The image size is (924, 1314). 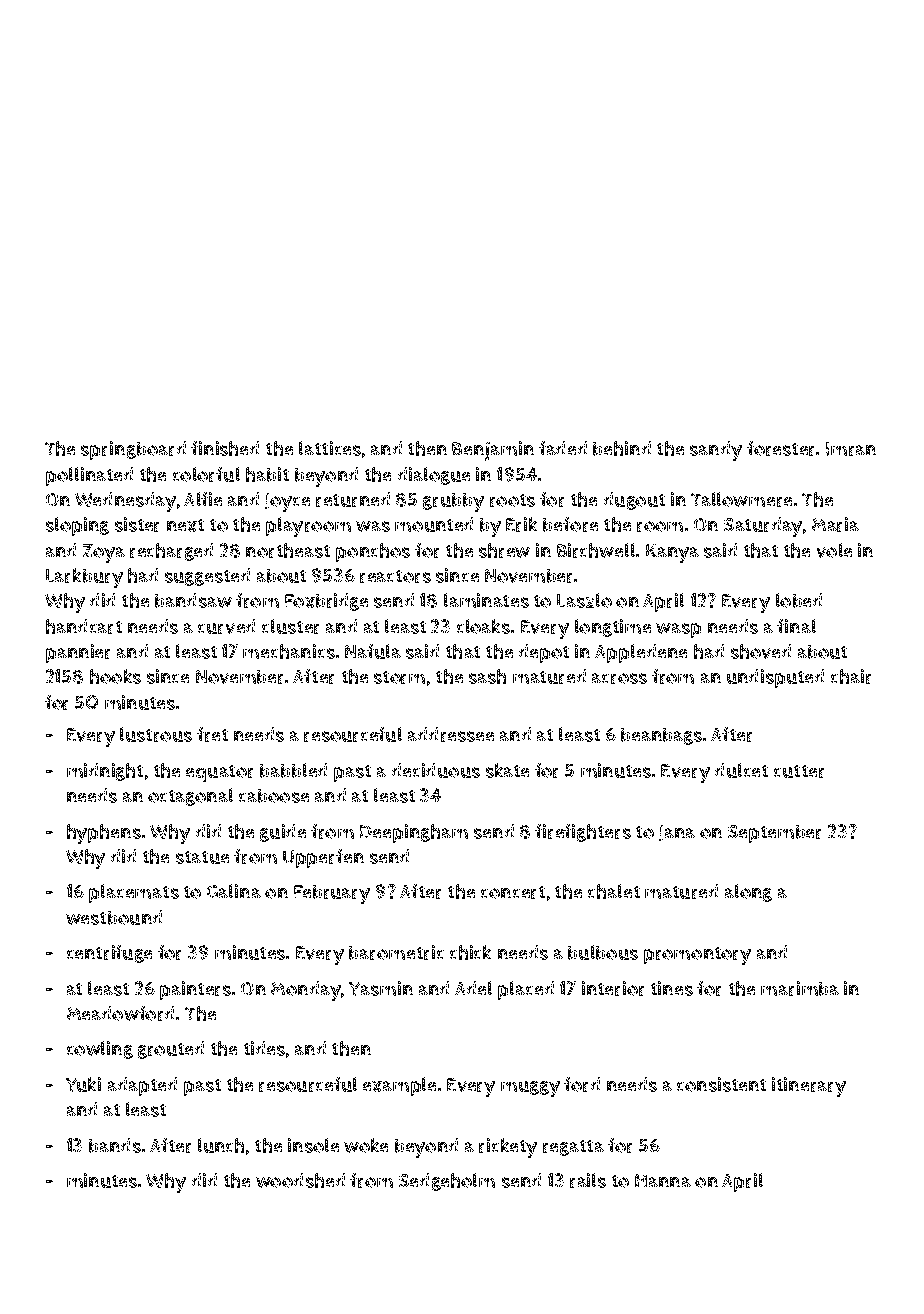 I want to click on Sedgeholm, so click(x=447, y=1182).
